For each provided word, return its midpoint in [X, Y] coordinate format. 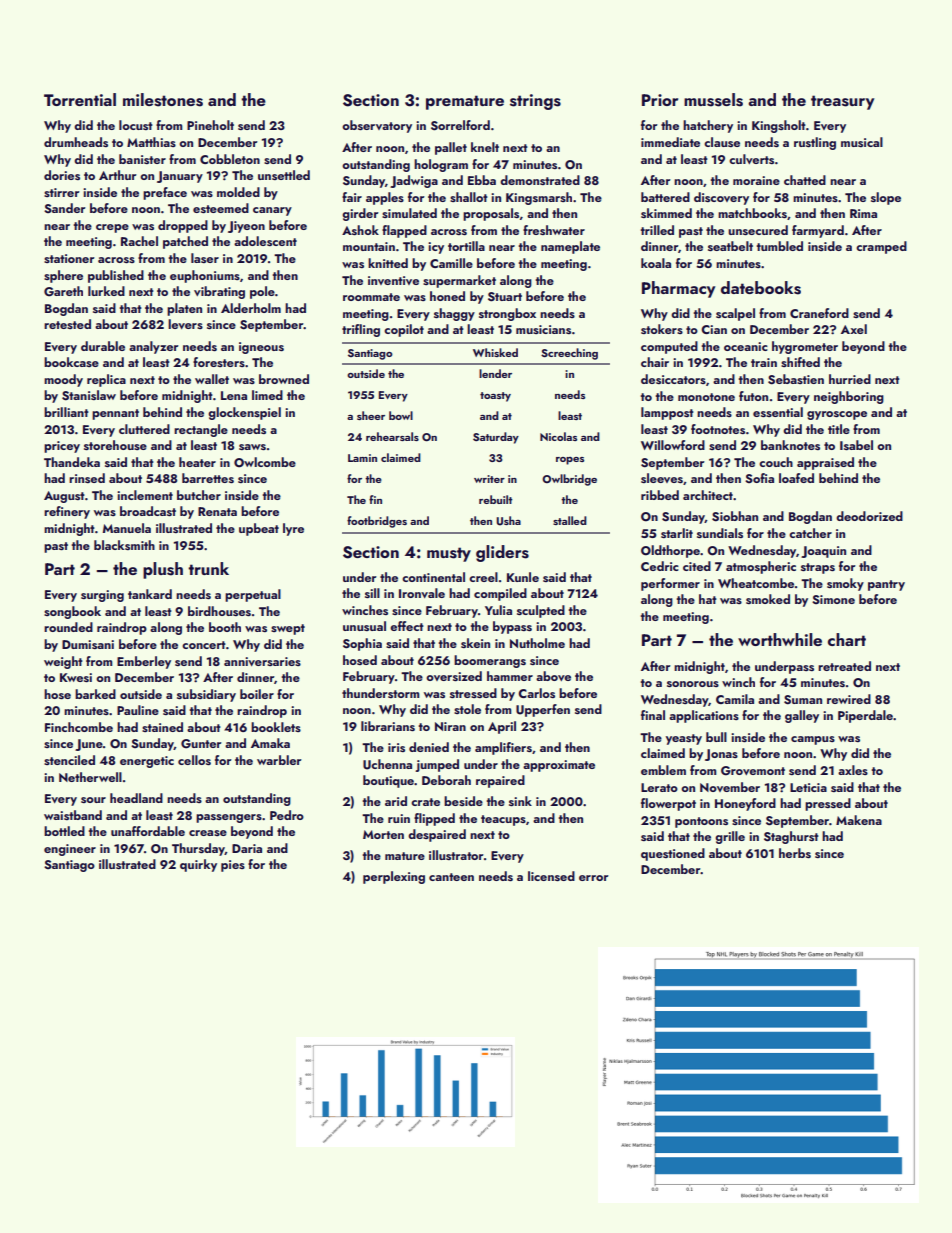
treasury [842, 102]
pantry [886, 585]
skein [475, 643]
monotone [706, 397]
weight [63, 662]
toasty [495, 397]
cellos [194, 760]
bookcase [71, 362]
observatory [377, 126]
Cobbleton [230, 159]
